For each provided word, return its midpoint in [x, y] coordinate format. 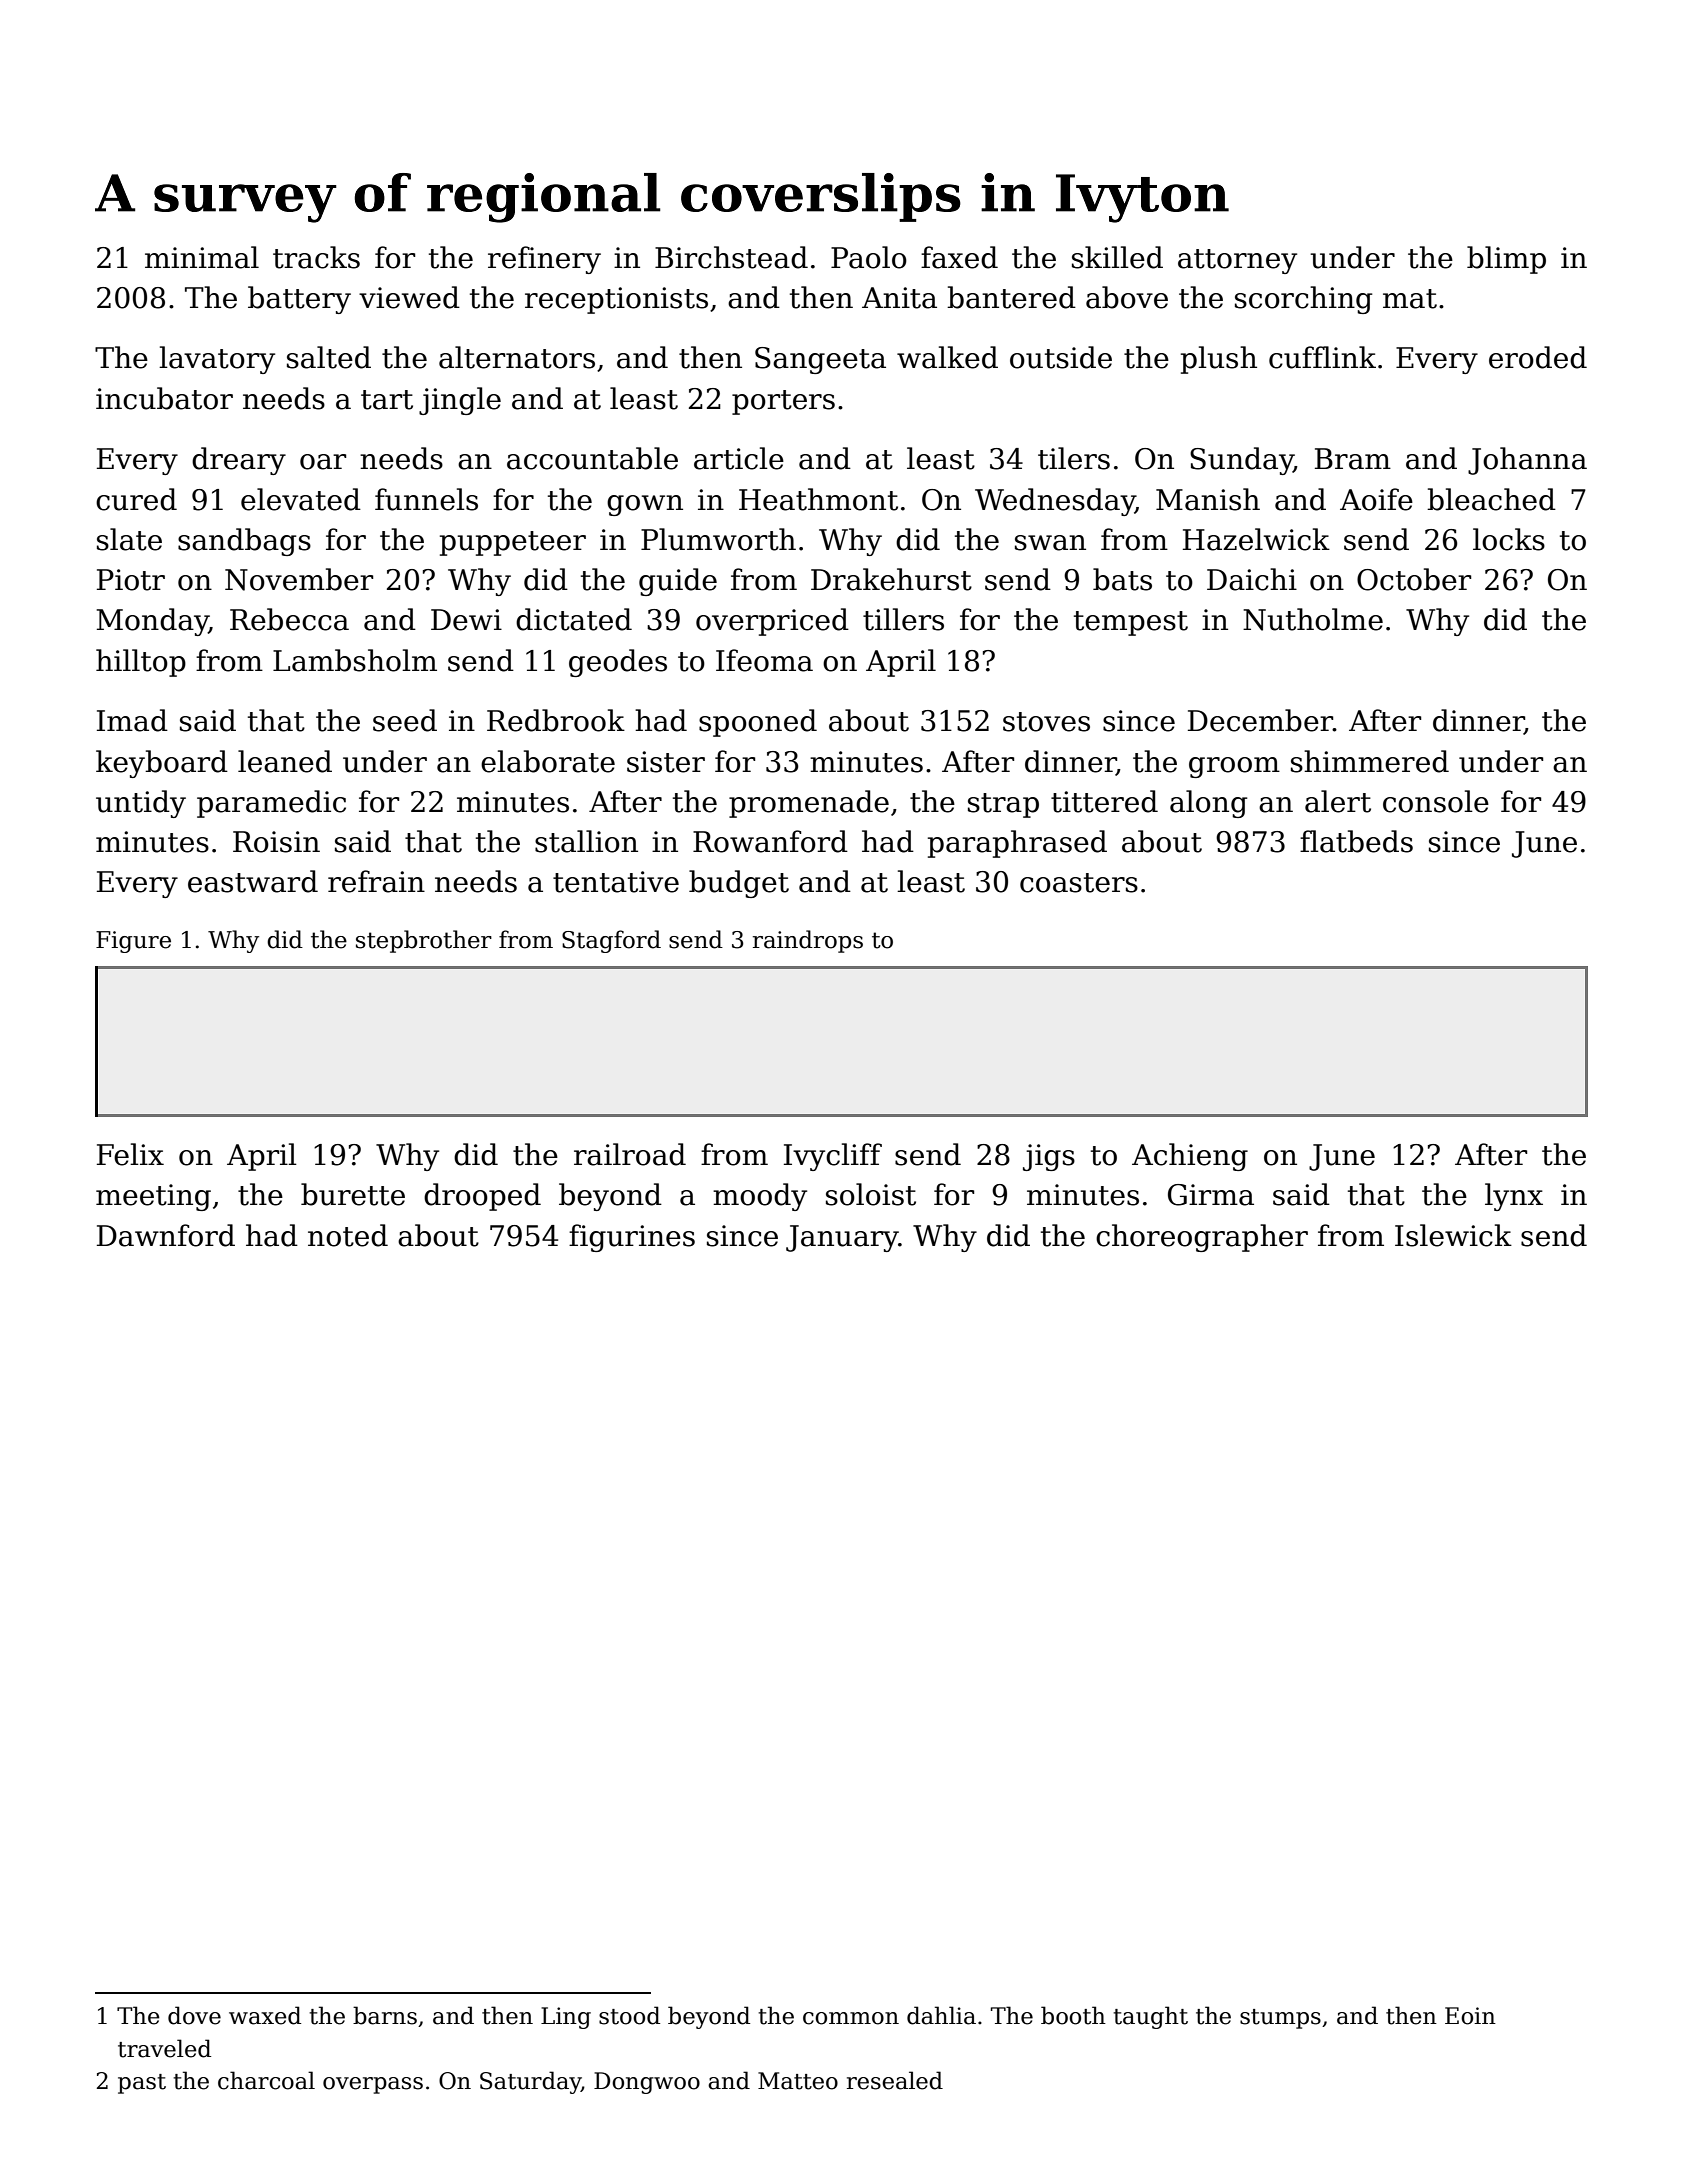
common [851, 2018]
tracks [316, 257]
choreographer [1202, 1238]
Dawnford [166, 1235]
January [842, 1238]
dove [194, 2015]
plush [1219, 360]
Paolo [869, 257]
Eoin [1470, 2016]
